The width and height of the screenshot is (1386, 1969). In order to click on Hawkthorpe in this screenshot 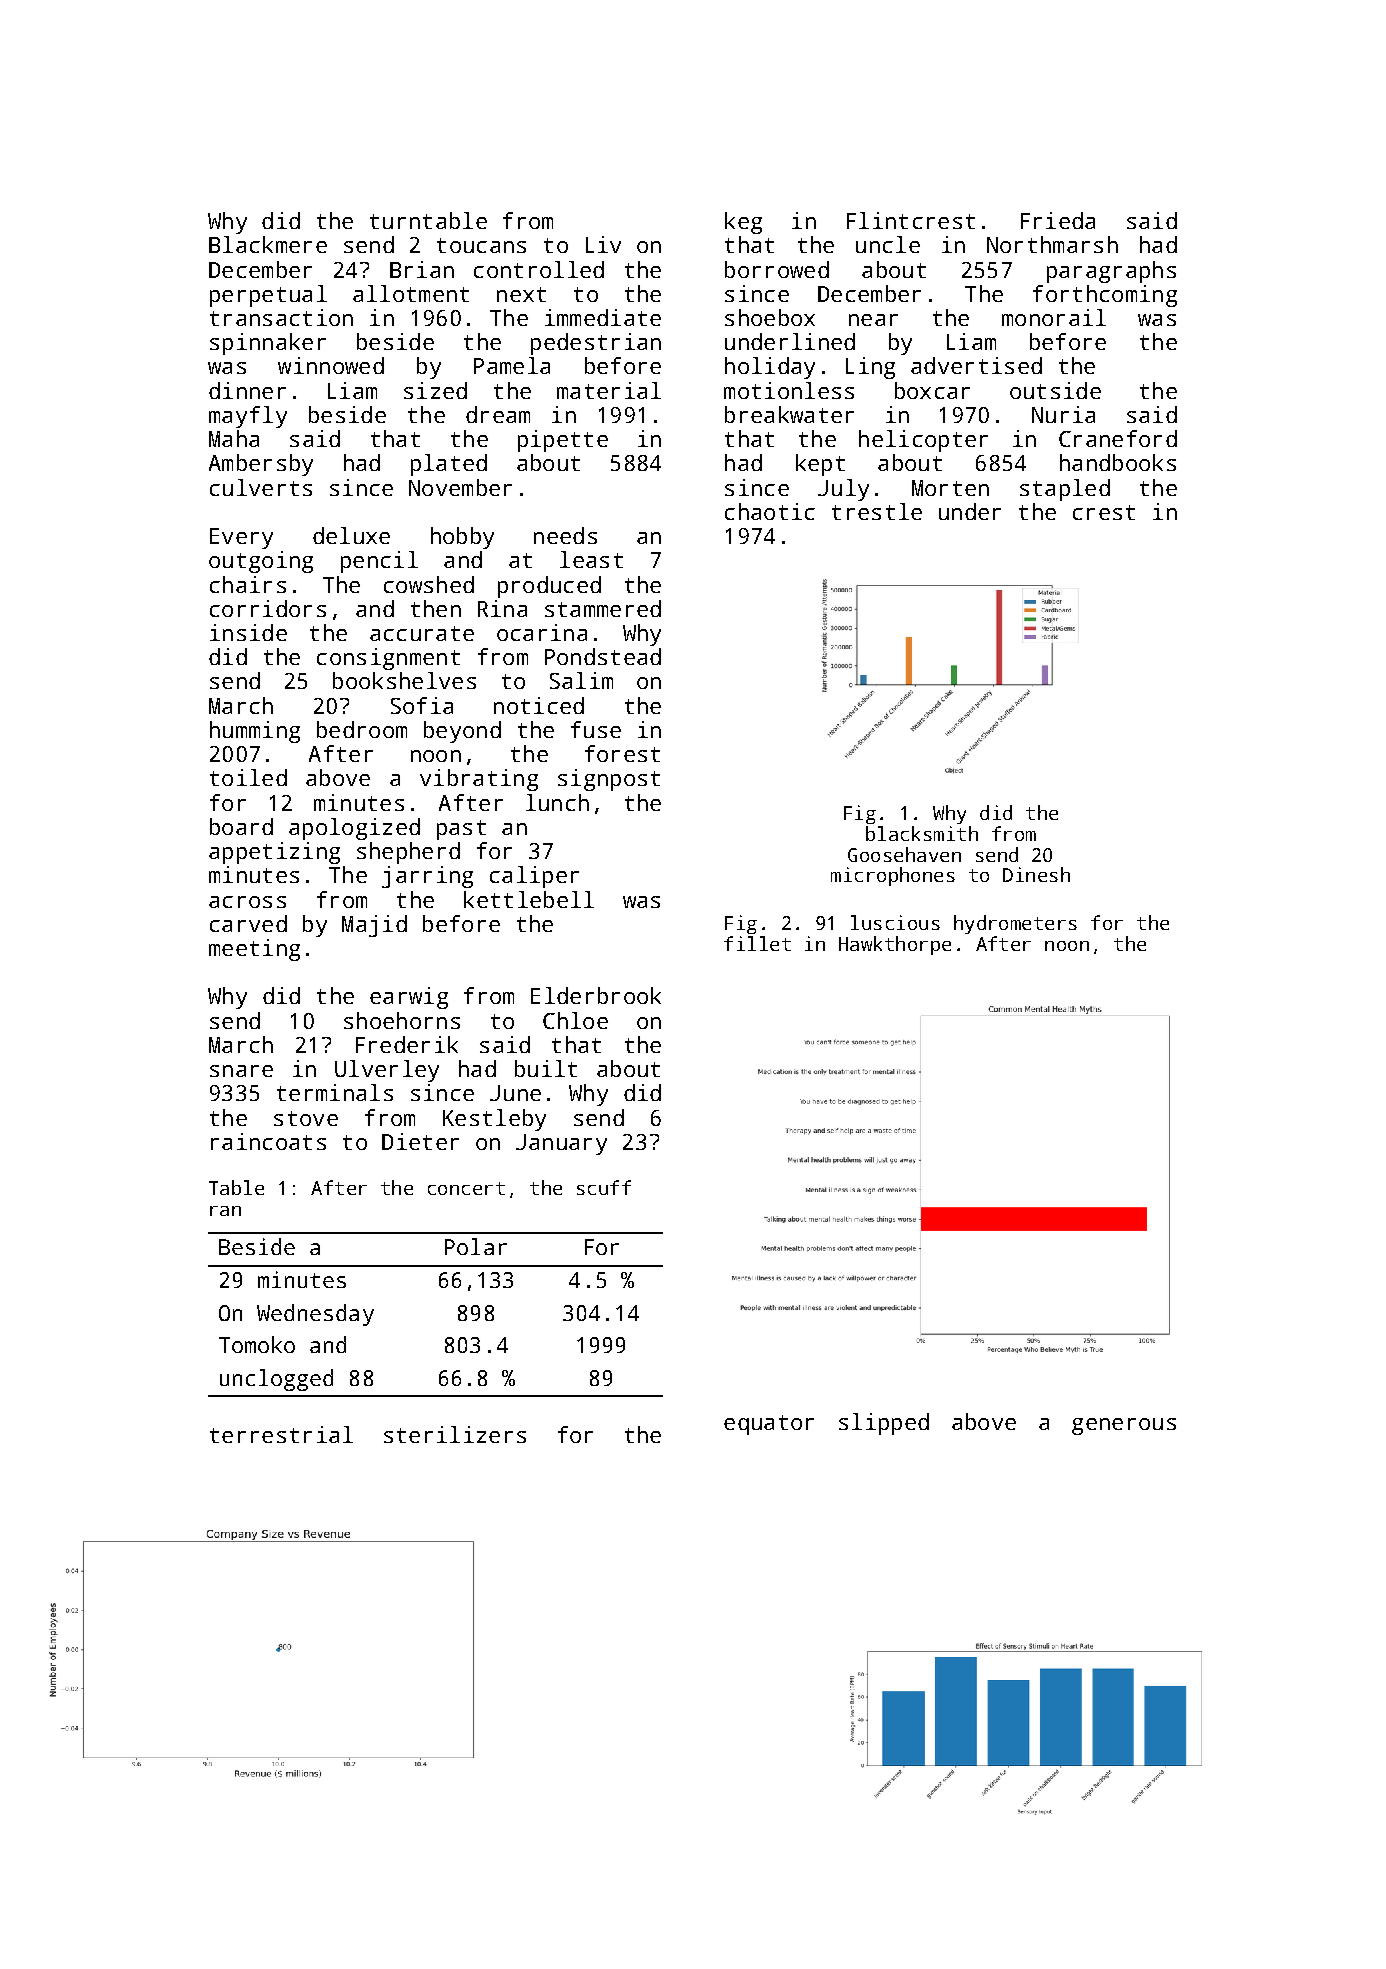, I will do `click(895, 945)`.
